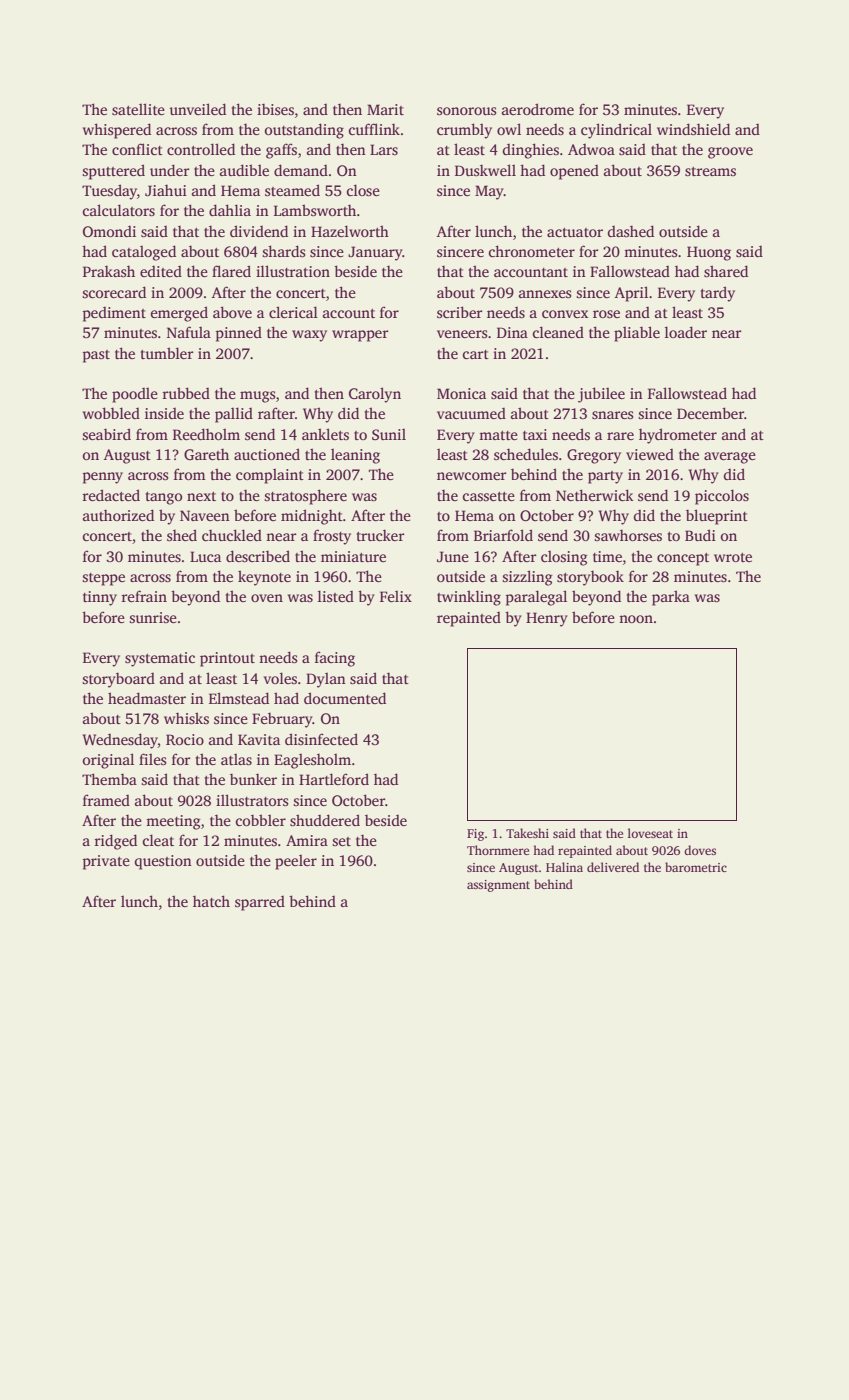 The image size is (849, 1400). I want to click on next, so click(201, 496).
